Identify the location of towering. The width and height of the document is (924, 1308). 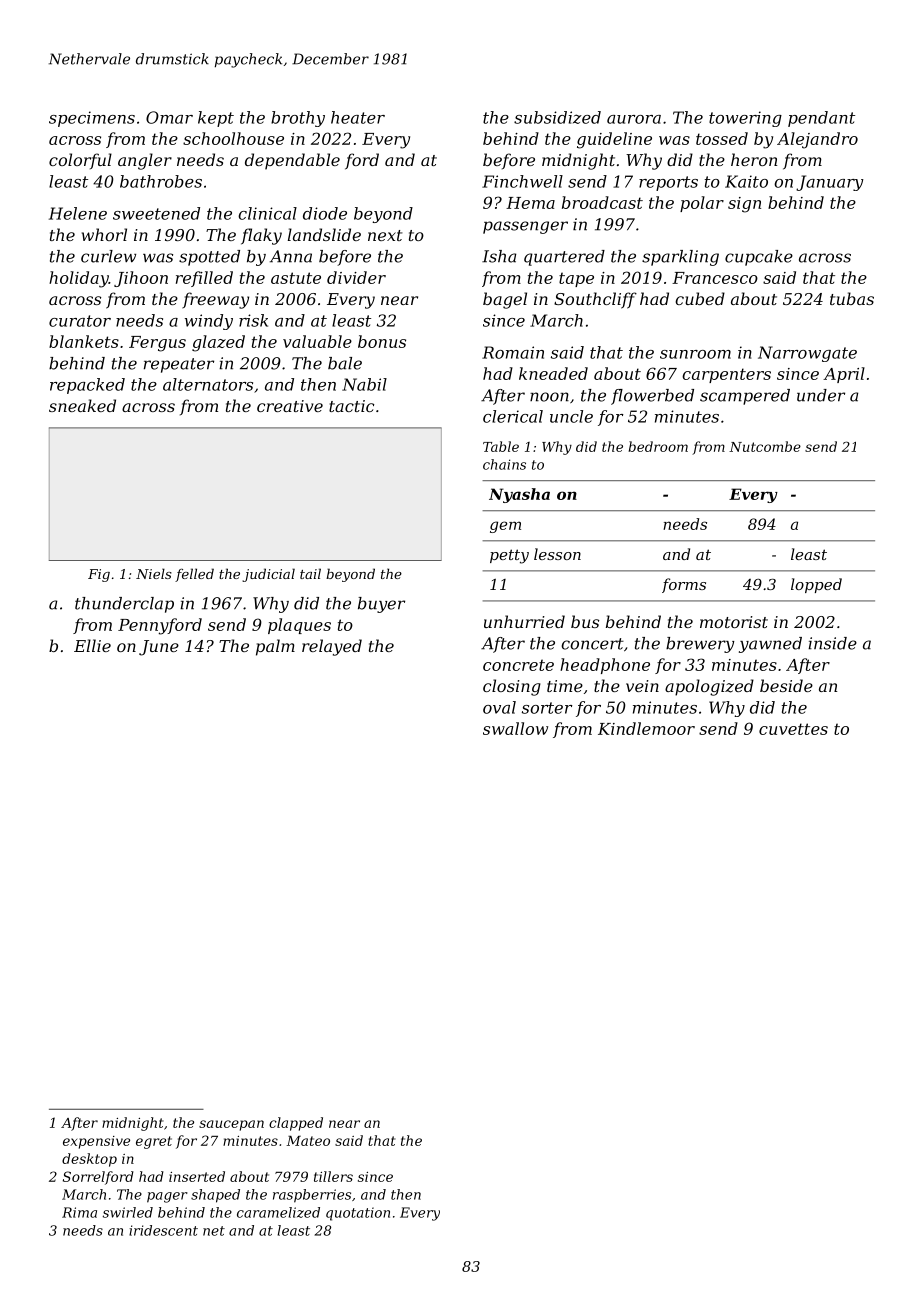
(745, 119).
